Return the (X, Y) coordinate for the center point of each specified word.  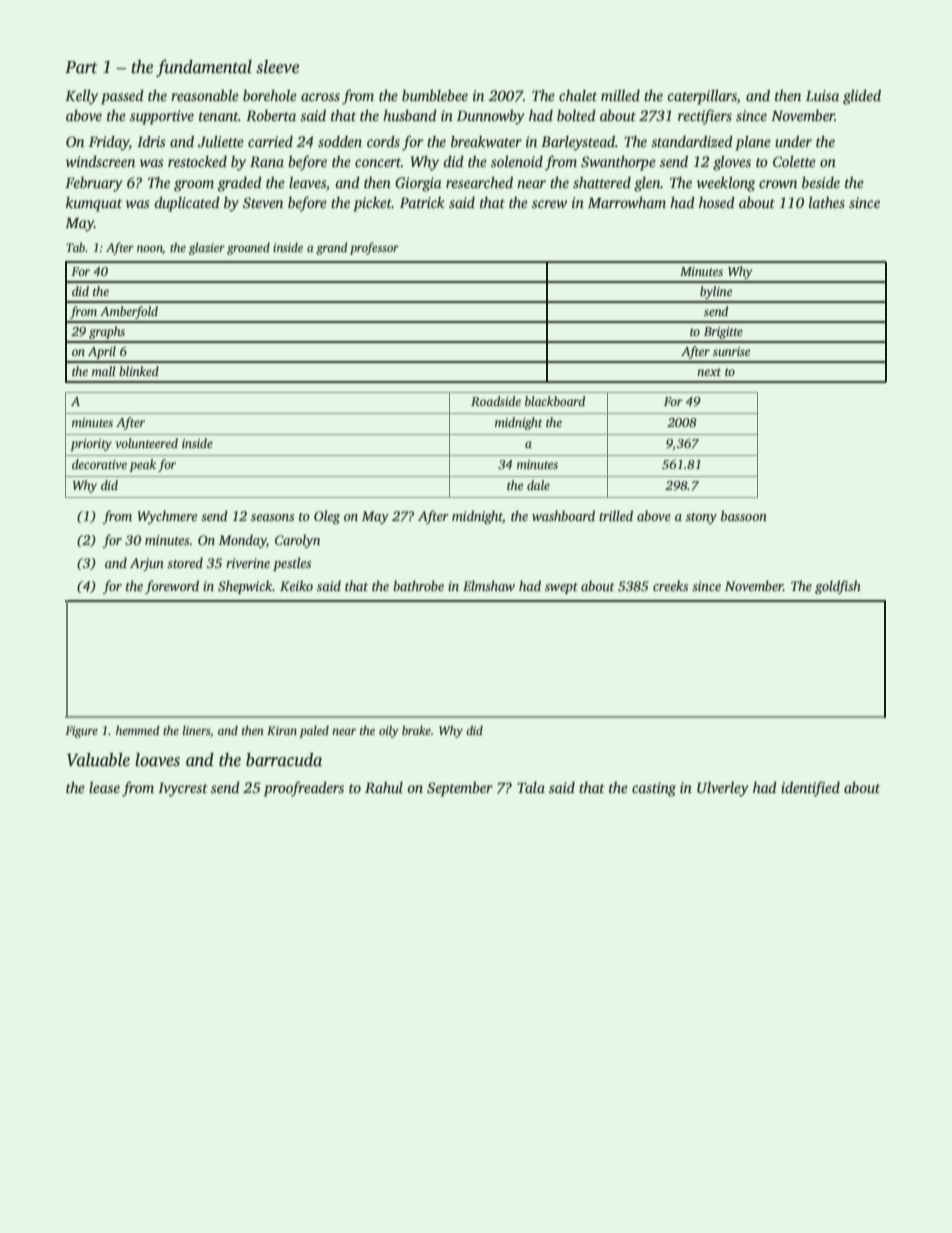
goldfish (838, 587)
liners (196, 730)
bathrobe (418, 585)
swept (561, 588)
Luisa (822, 95)
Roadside (496, 401)
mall (104, 371)
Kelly (81, 97)
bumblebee (435, 95)
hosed (717, 202)
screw (549, 204)
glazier (207, 248)
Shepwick (245, 587)
